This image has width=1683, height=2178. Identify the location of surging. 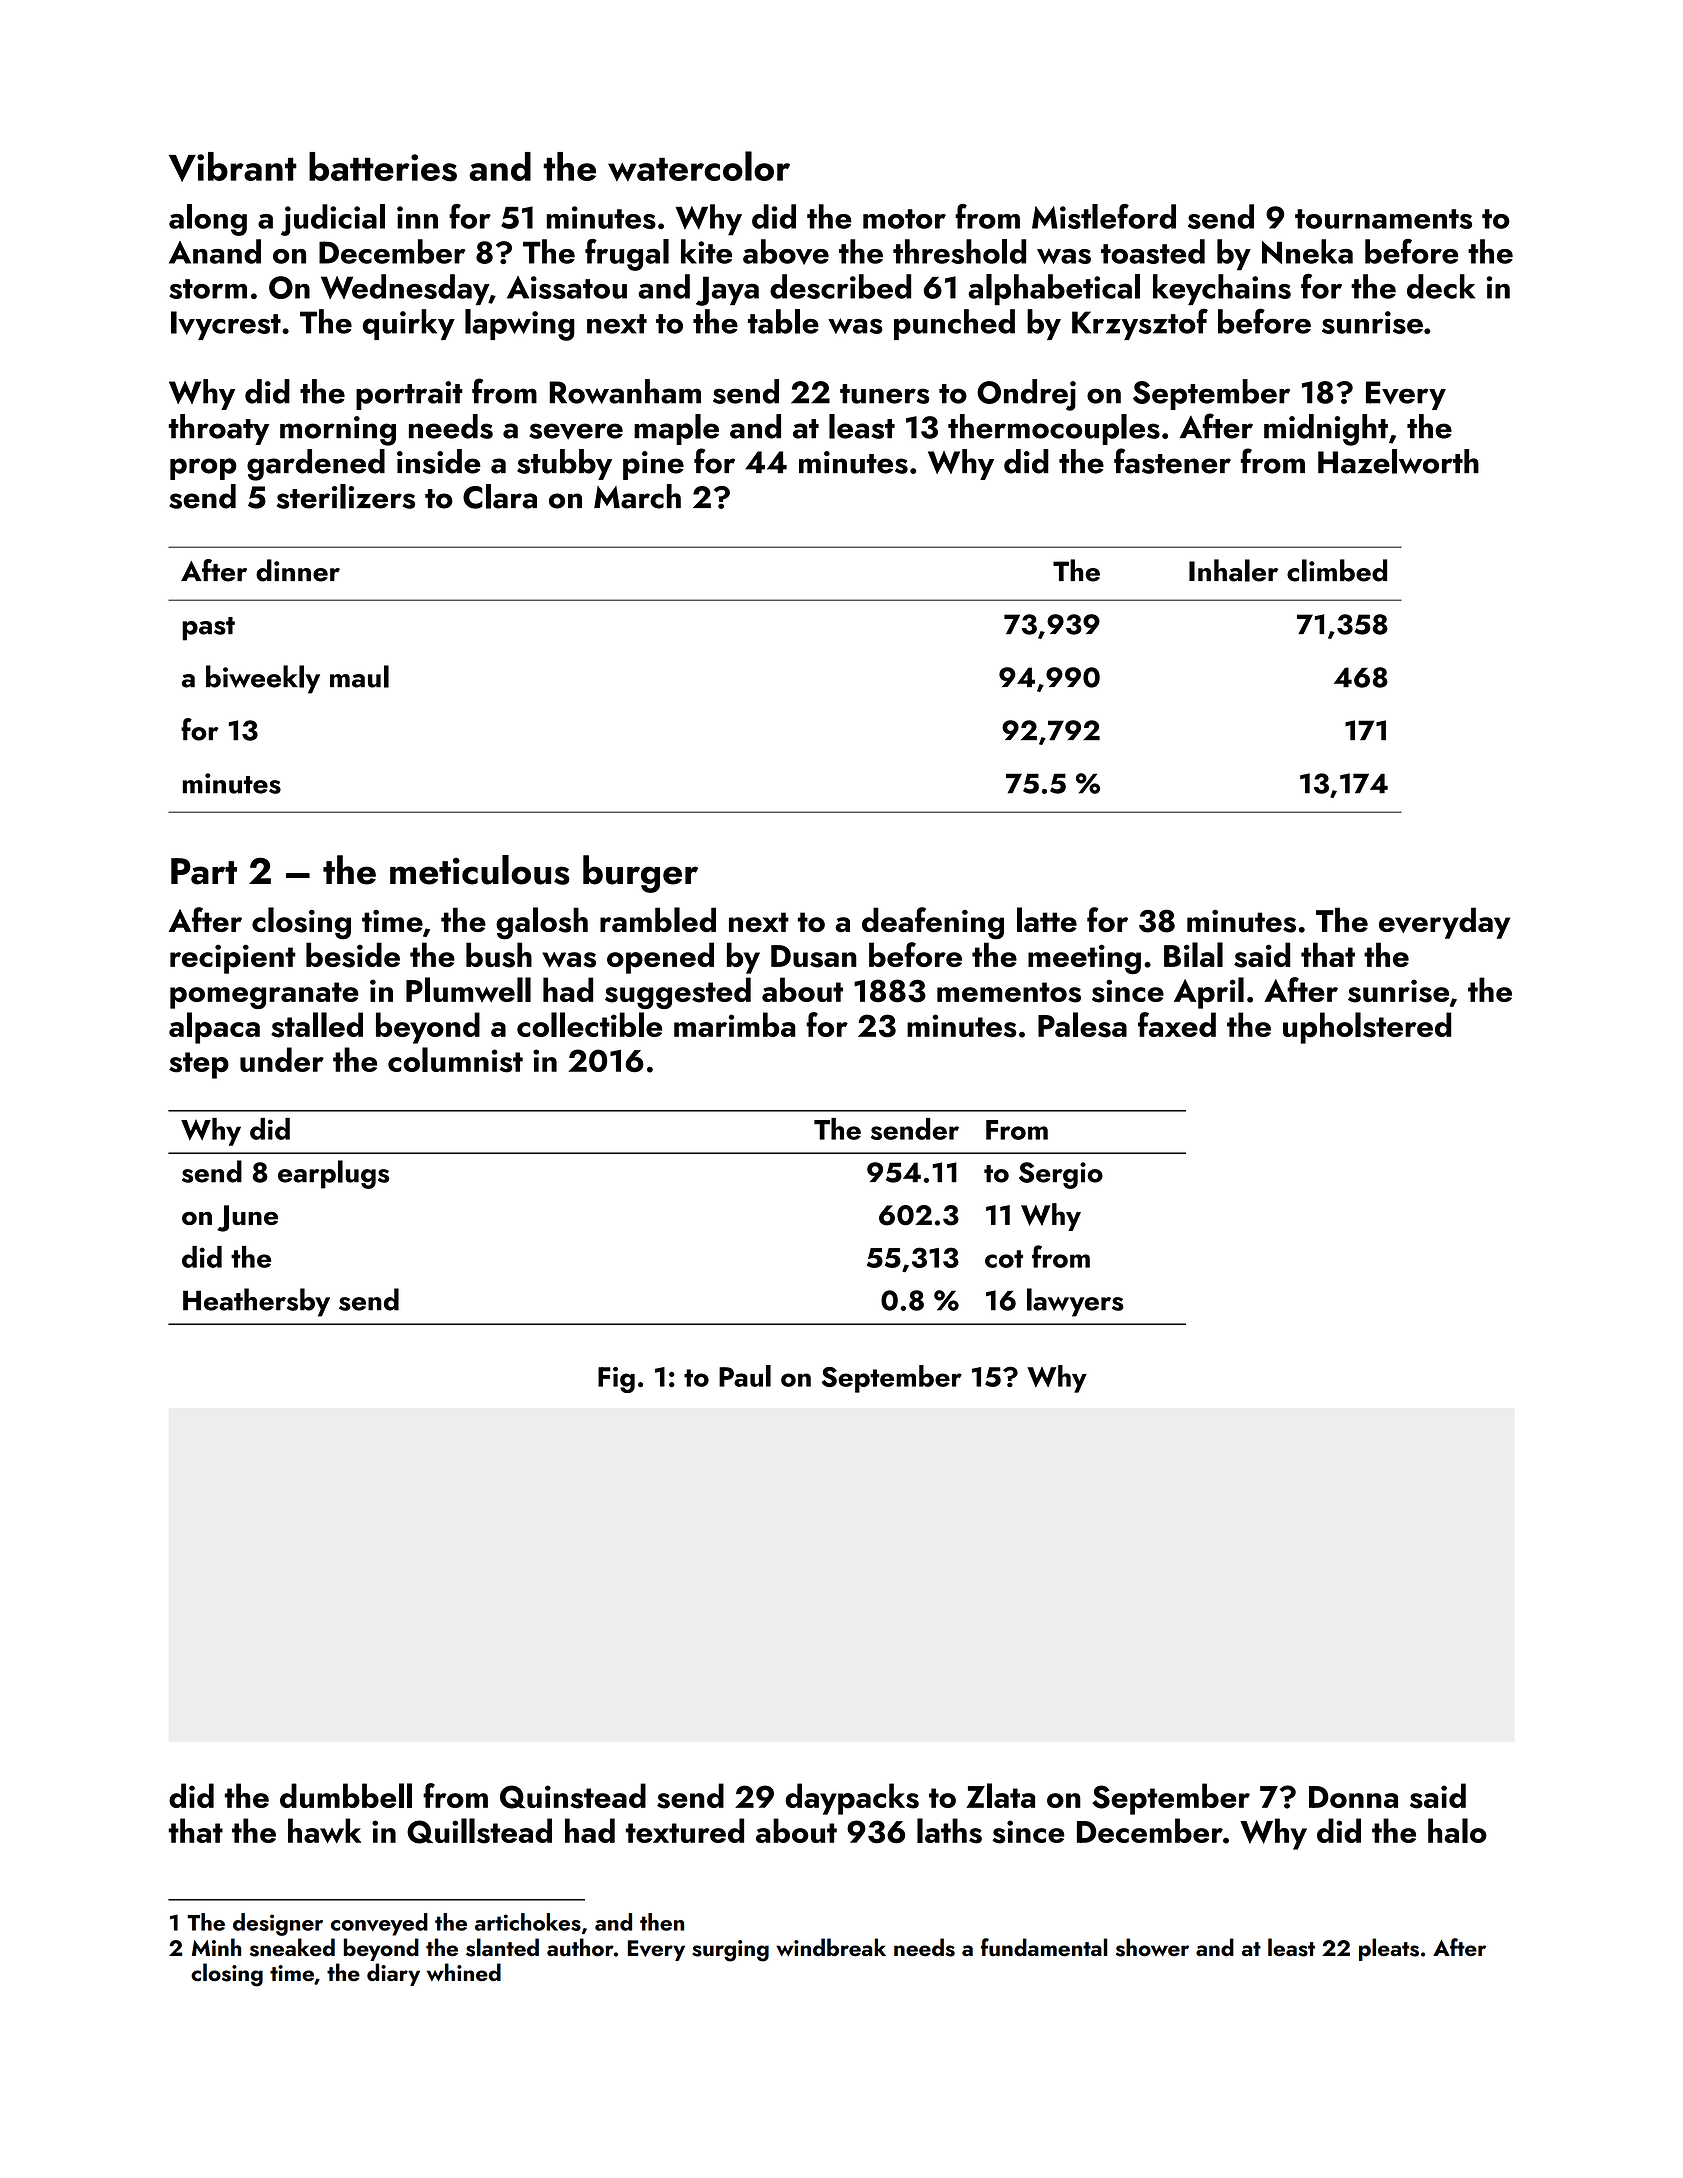
(730, 1951).
